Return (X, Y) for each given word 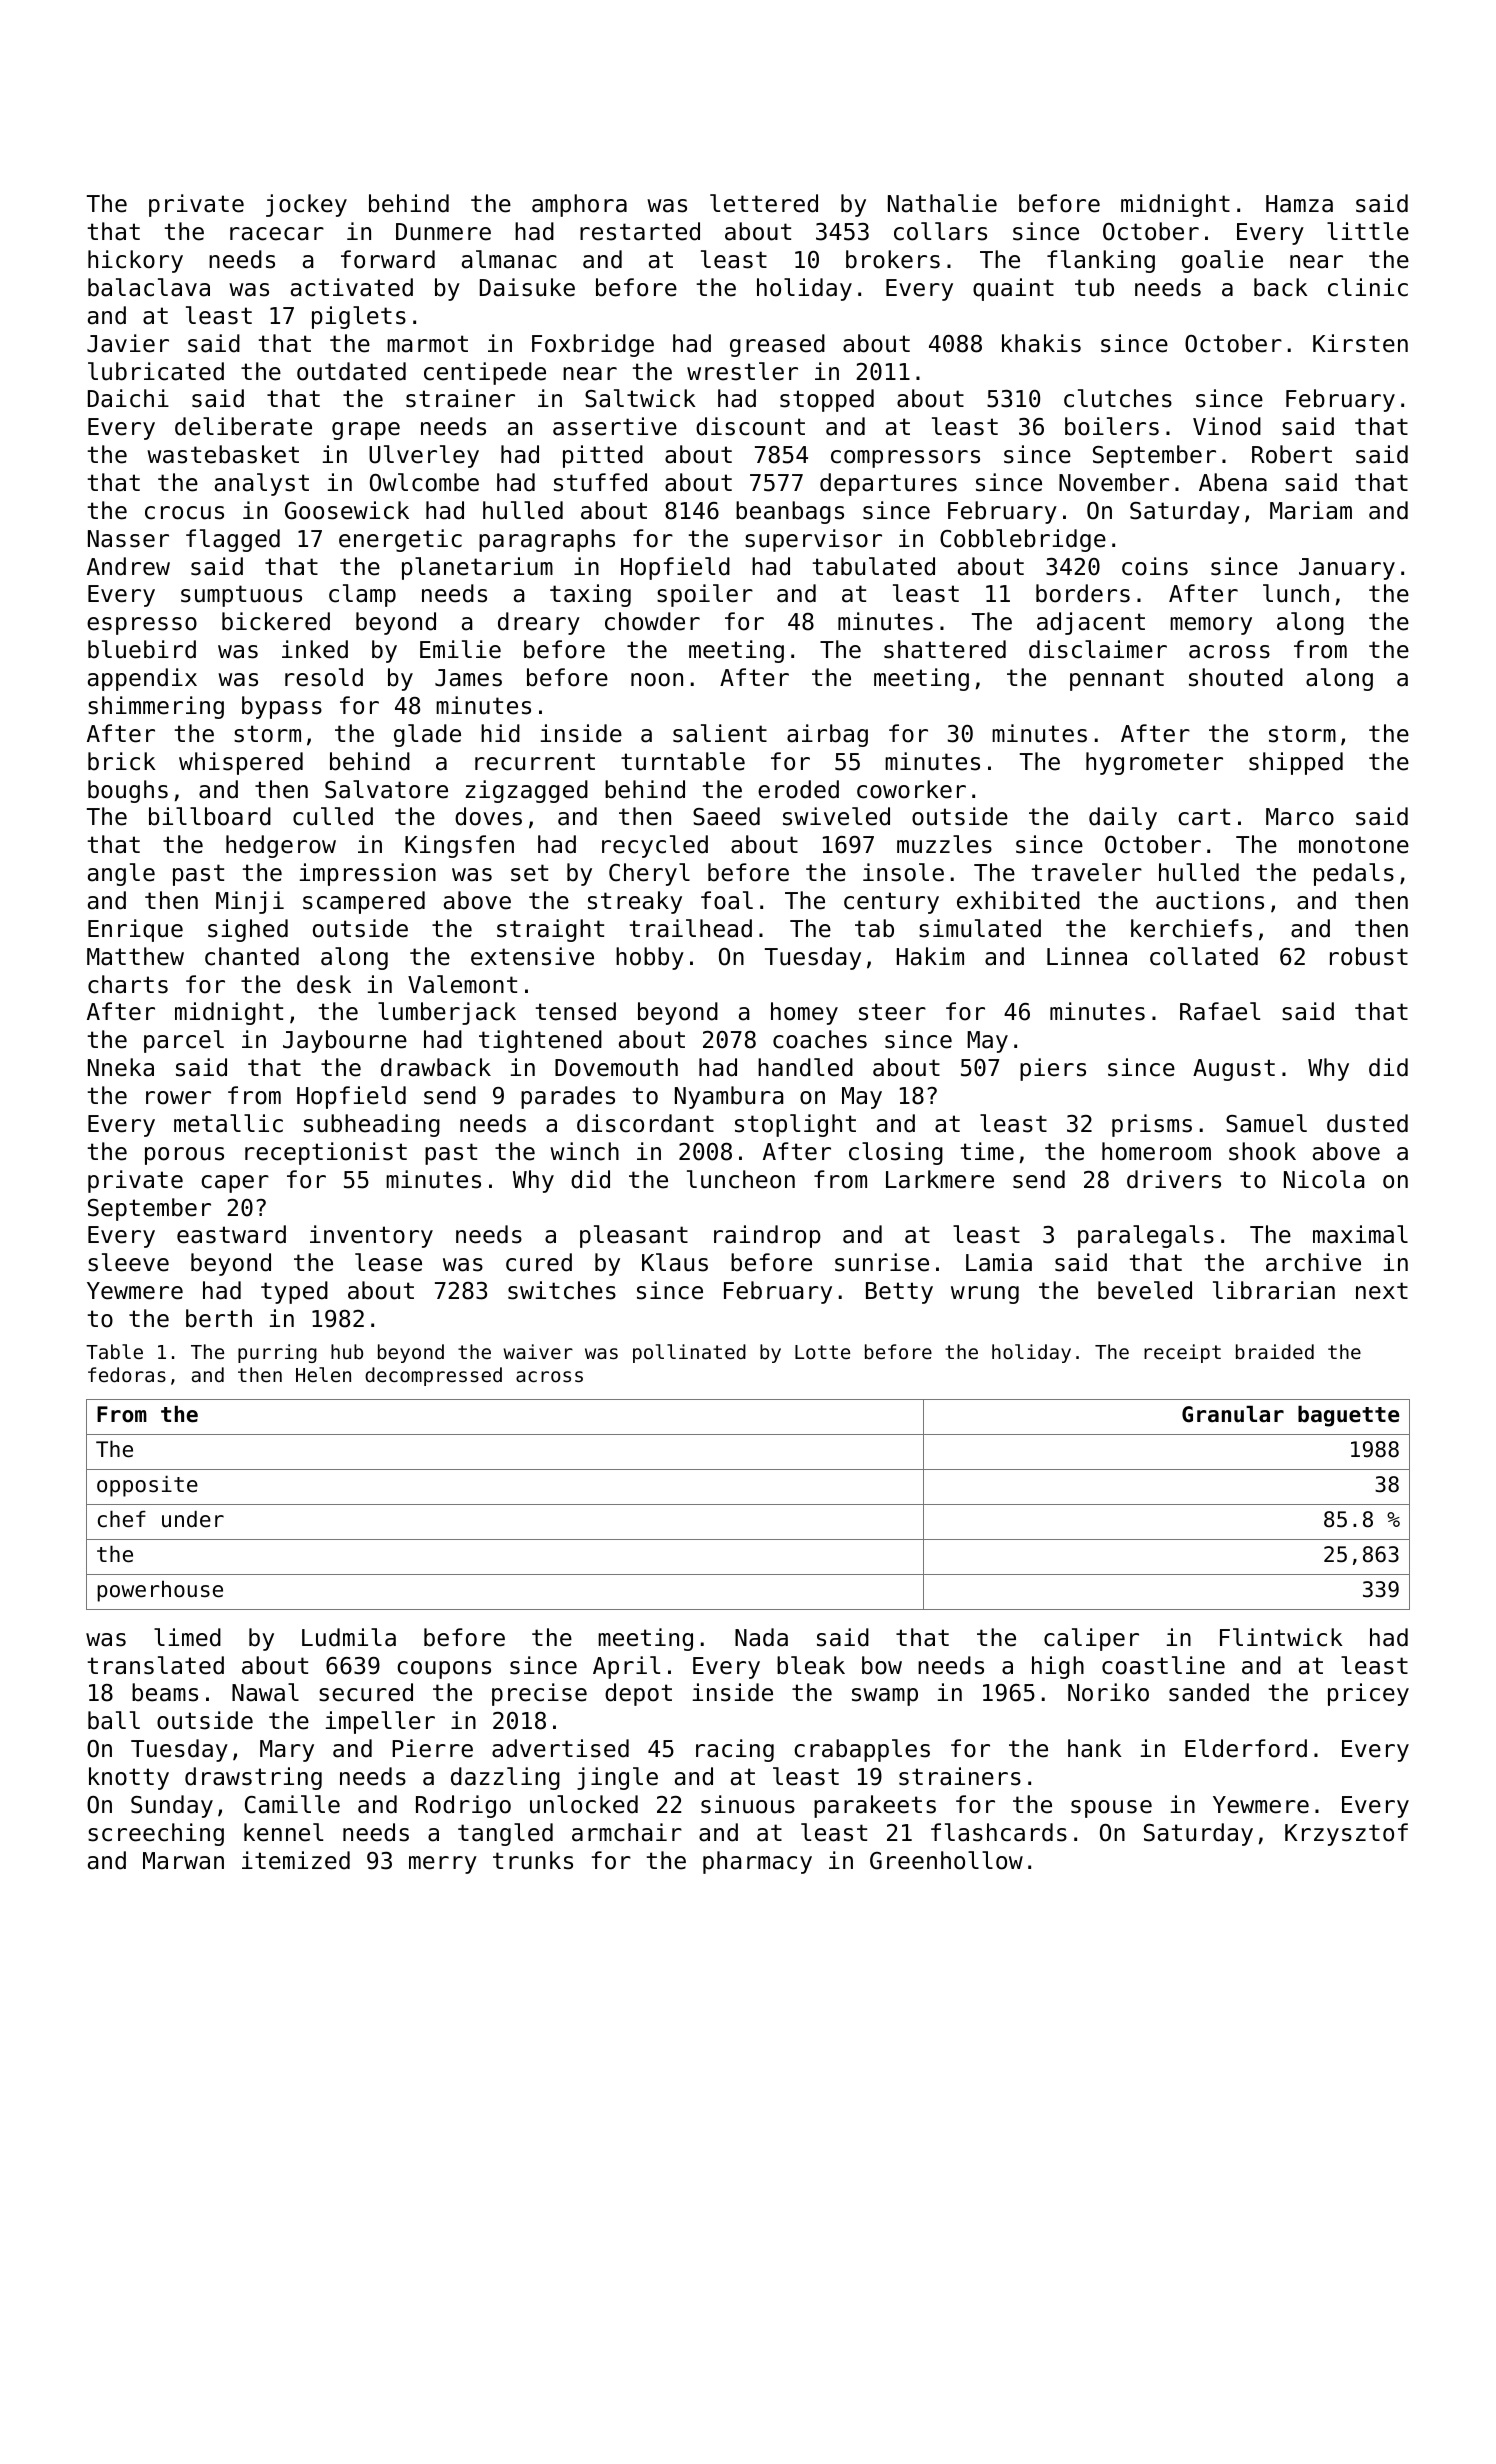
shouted (1236, 677)
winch (584, 1151)
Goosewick (347, 510)
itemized (296, 1860)
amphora (579, 205)
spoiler (705, 595)
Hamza (1299, 204)
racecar (277, 234)
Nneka (121, 1067)
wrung (985, 1295)
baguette (1348, 1416)
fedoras (127, 1374)
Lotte (822, 1352)
